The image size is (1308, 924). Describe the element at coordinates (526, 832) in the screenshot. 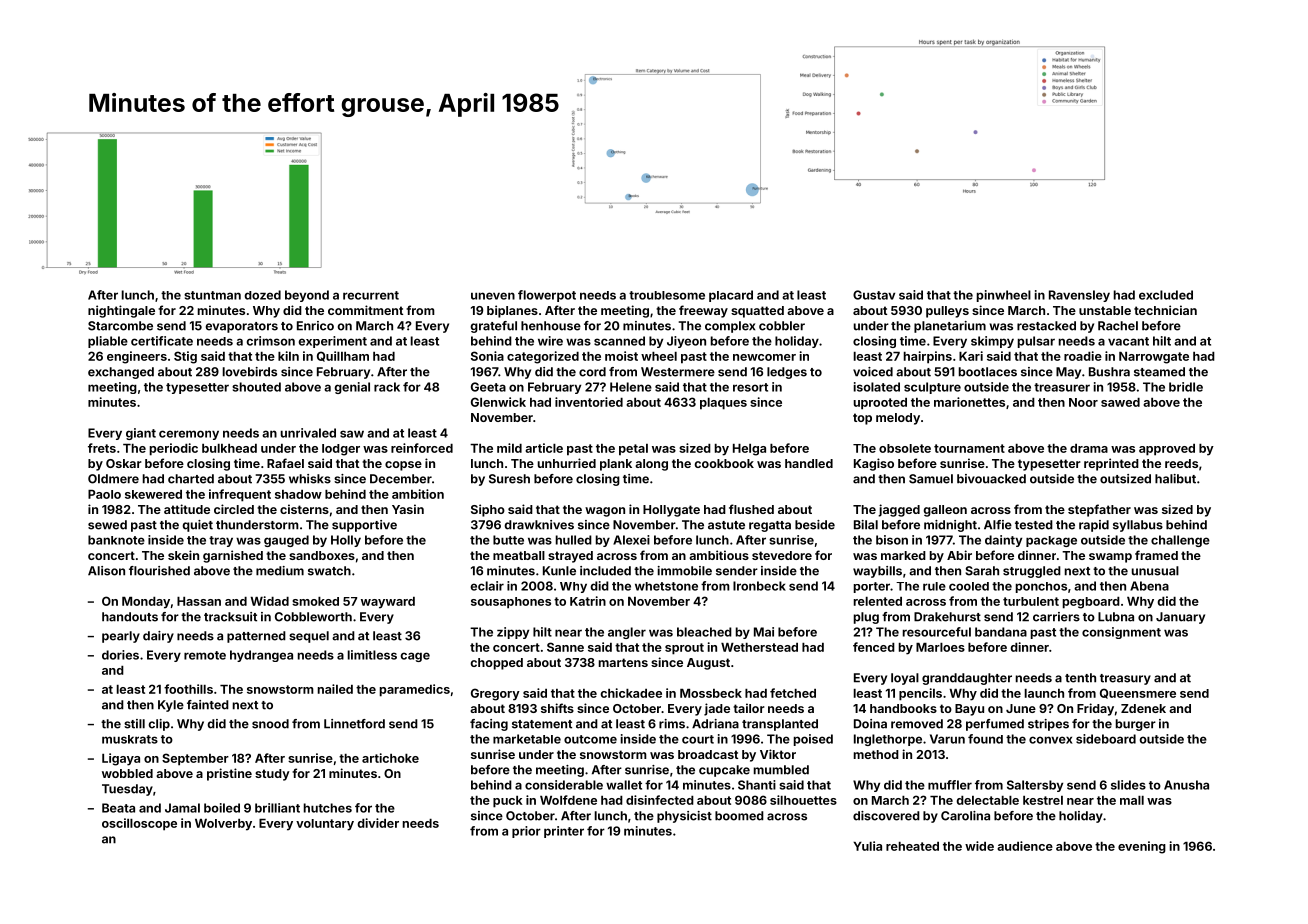

I see `prior` at that location.
